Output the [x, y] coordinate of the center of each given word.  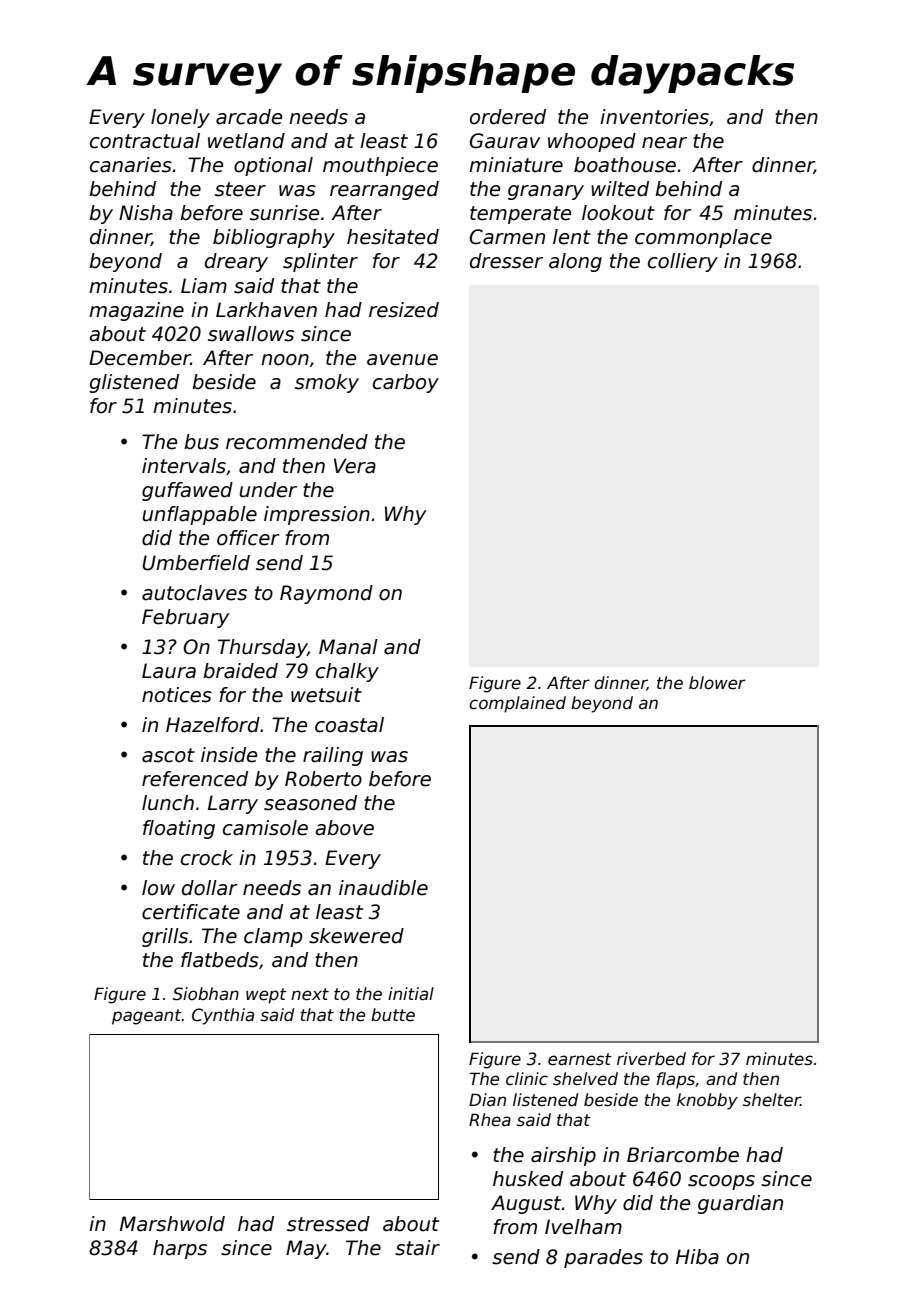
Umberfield [196, 563]
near [664, 143]
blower [717, 683]
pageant [147, 1017]
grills [165, 937]
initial [411, 994]
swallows [251, 334]
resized [404, 310]
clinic [527, 1079]
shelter [772, 1100]
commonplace [703, 238]
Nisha [146, 213]
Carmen [507, 237]
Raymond [326, 594]
